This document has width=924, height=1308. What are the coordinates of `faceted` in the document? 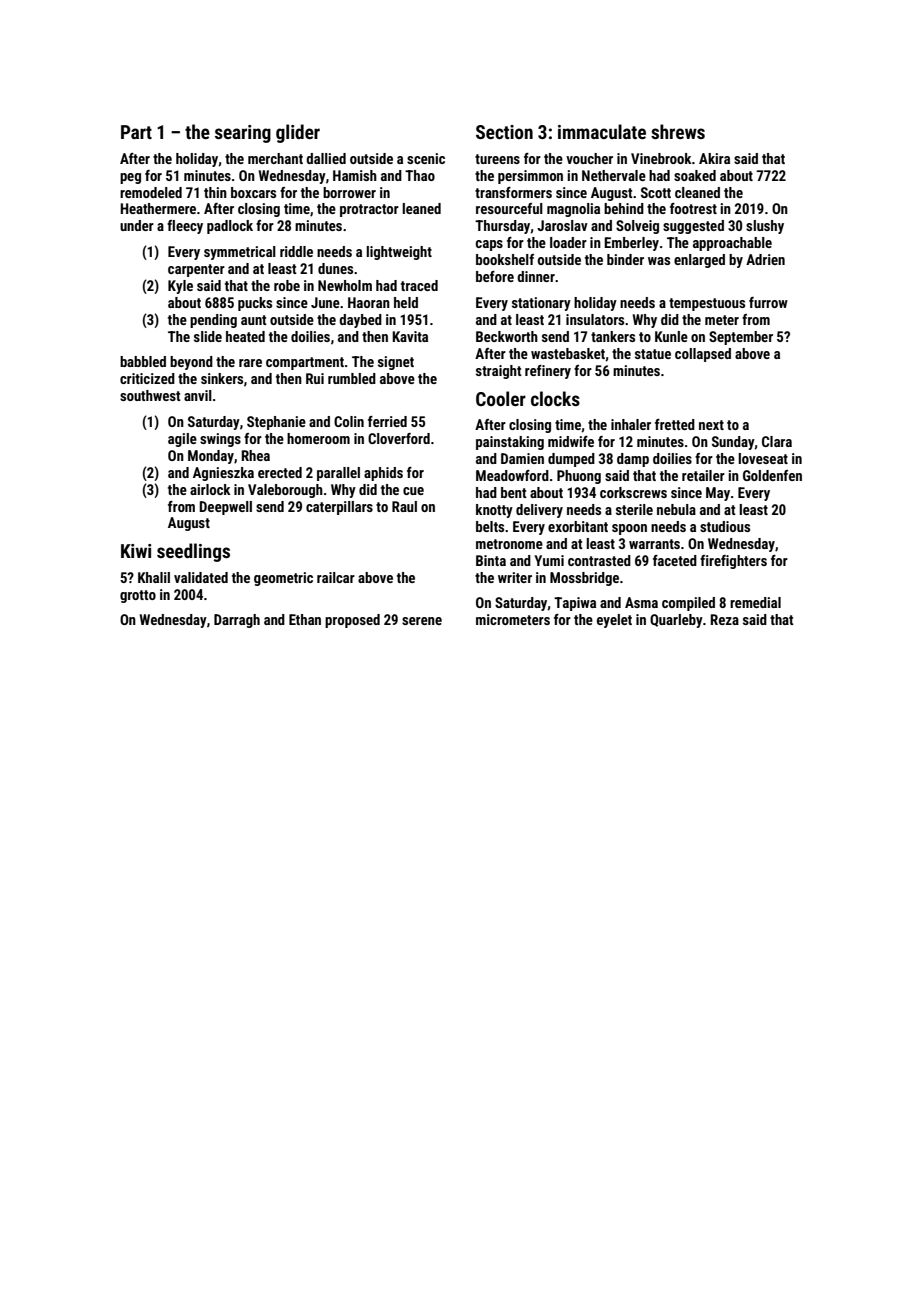 It's located at (675, 560).
